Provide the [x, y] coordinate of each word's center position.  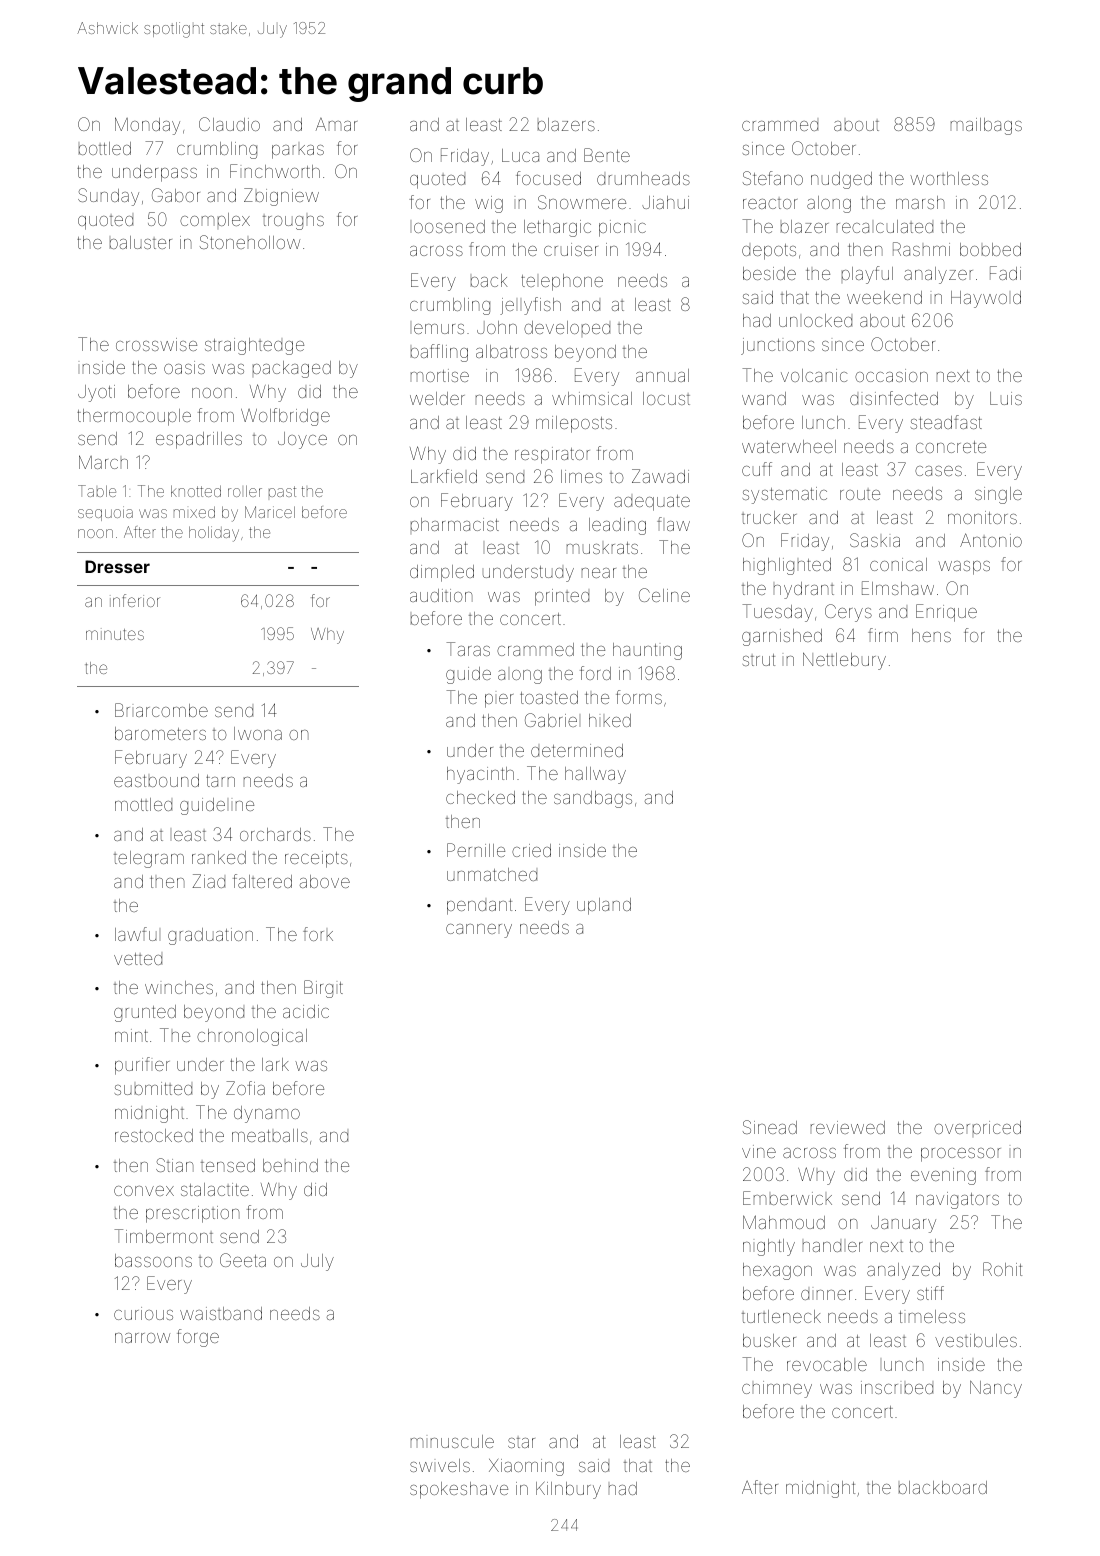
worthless [949, 178]
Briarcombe [161, 710]
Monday [147, 126]
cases [938, 471]
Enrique [946, 613]
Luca [520, 155]
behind [290, 1165]
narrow [142, 1338]
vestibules [976, 1340]
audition [441, 595]
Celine [664, 595]
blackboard [943, 1487]
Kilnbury [568, 1490]
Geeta [243, 1260]
